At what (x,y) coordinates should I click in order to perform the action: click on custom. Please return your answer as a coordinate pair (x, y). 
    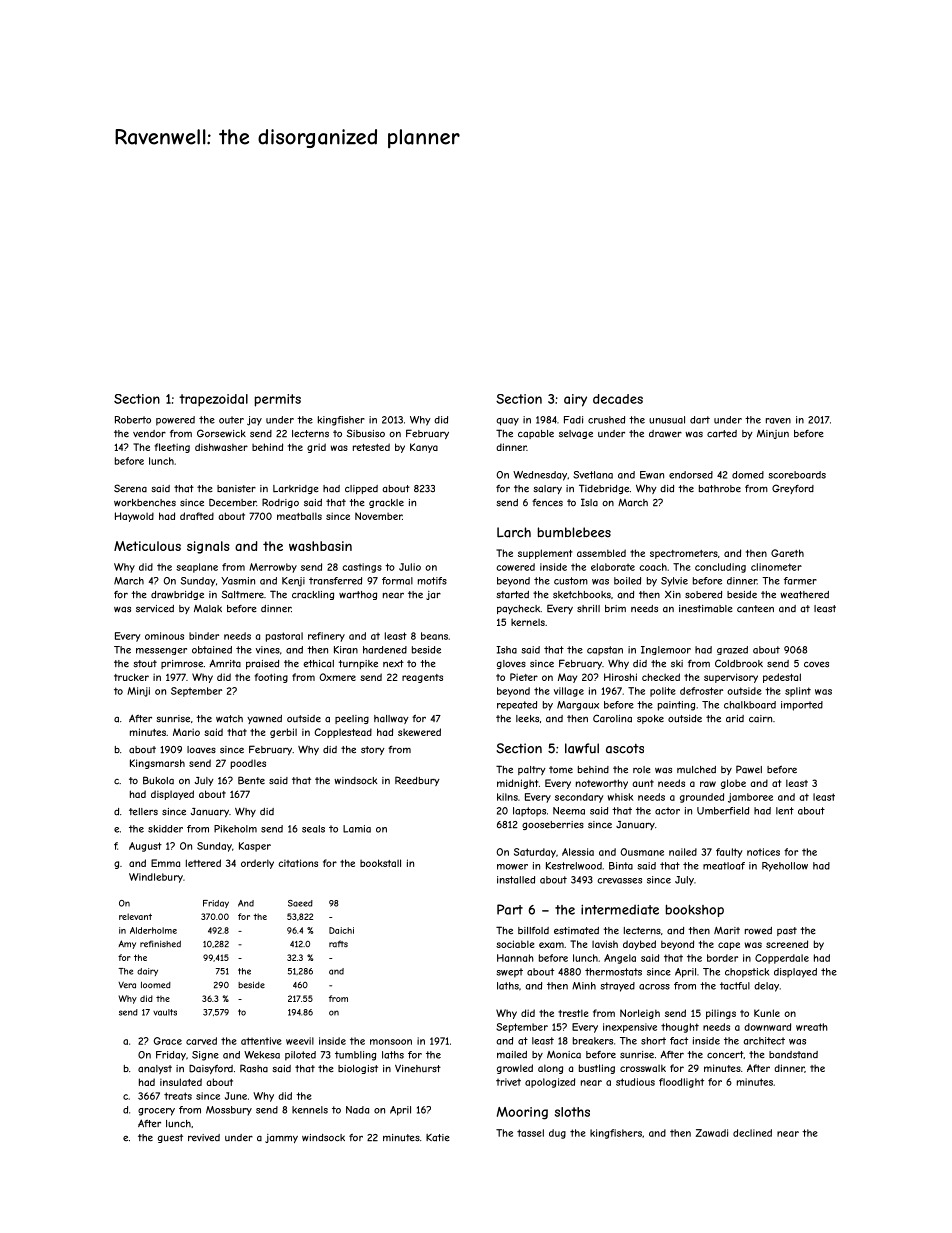
    Looking at the image, I should click on (571, 581).
